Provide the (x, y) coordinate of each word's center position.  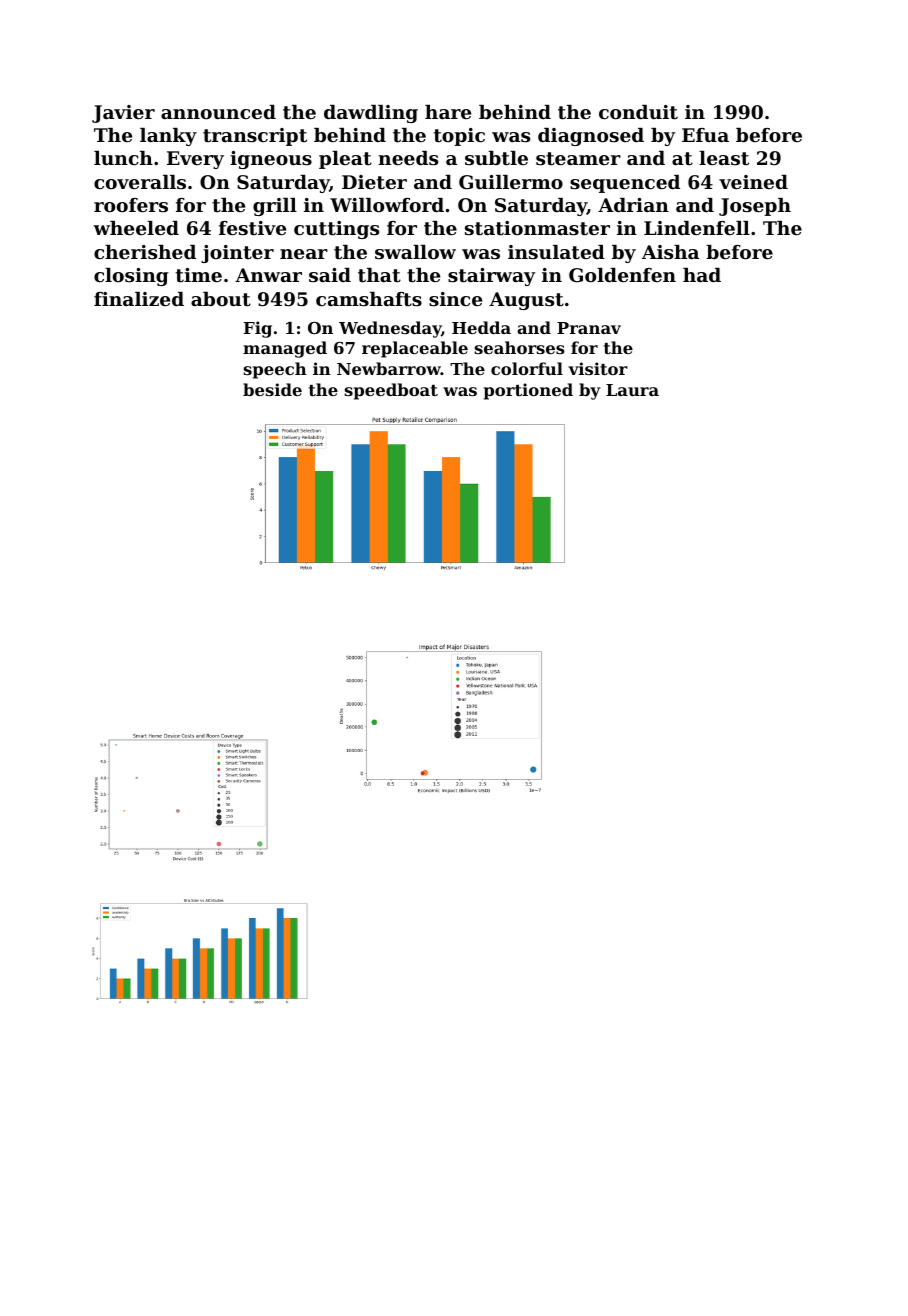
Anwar (268, 275)
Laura (632, 390)
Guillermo (511, 182)
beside (272, 389)
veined (753, 182)
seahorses (520, 347)
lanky (168, 137)
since (455, 299)
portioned (528, 391)
